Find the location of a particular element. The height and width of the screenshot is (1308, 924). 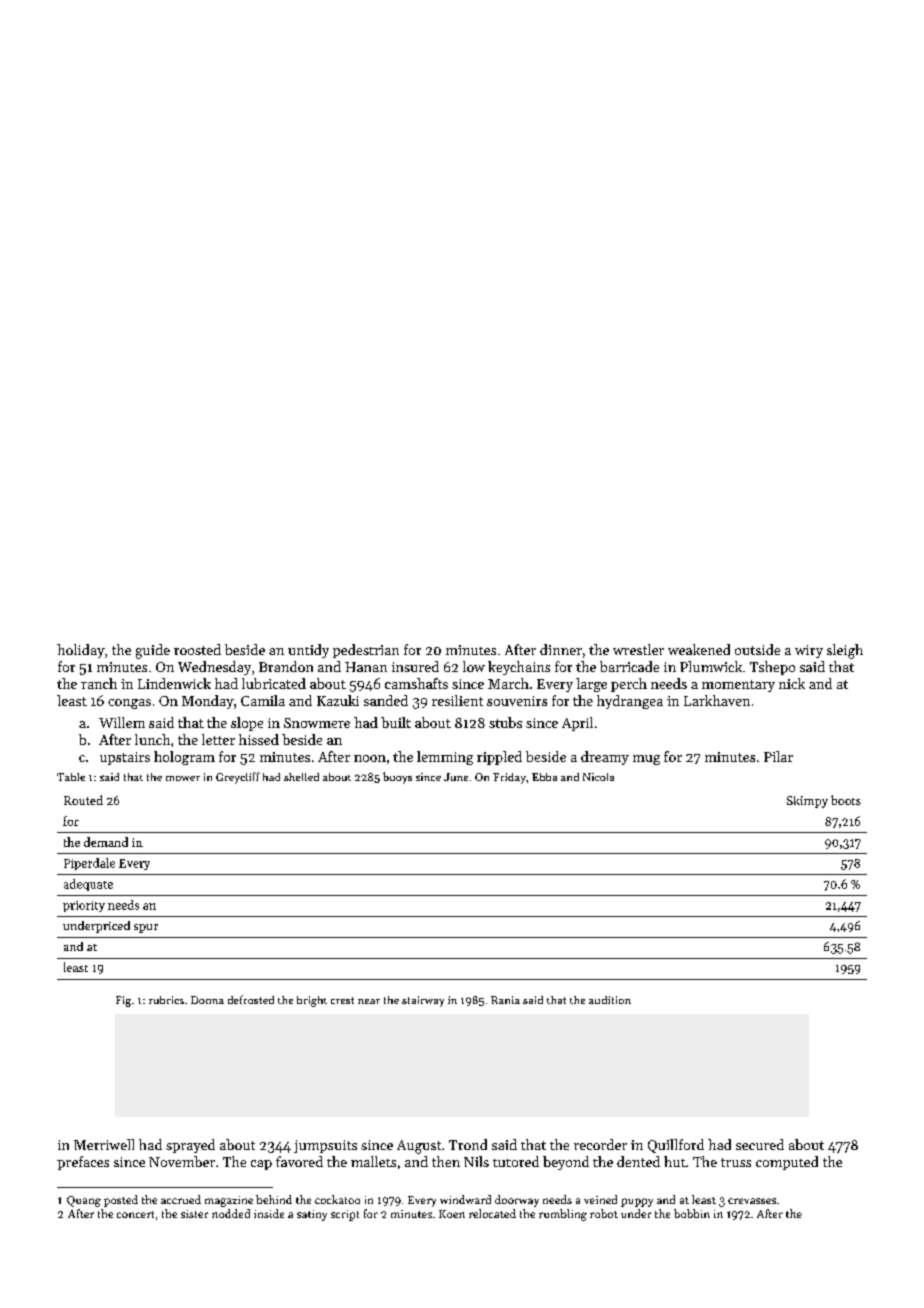

lubricated is located at coordinates (274, 683).
